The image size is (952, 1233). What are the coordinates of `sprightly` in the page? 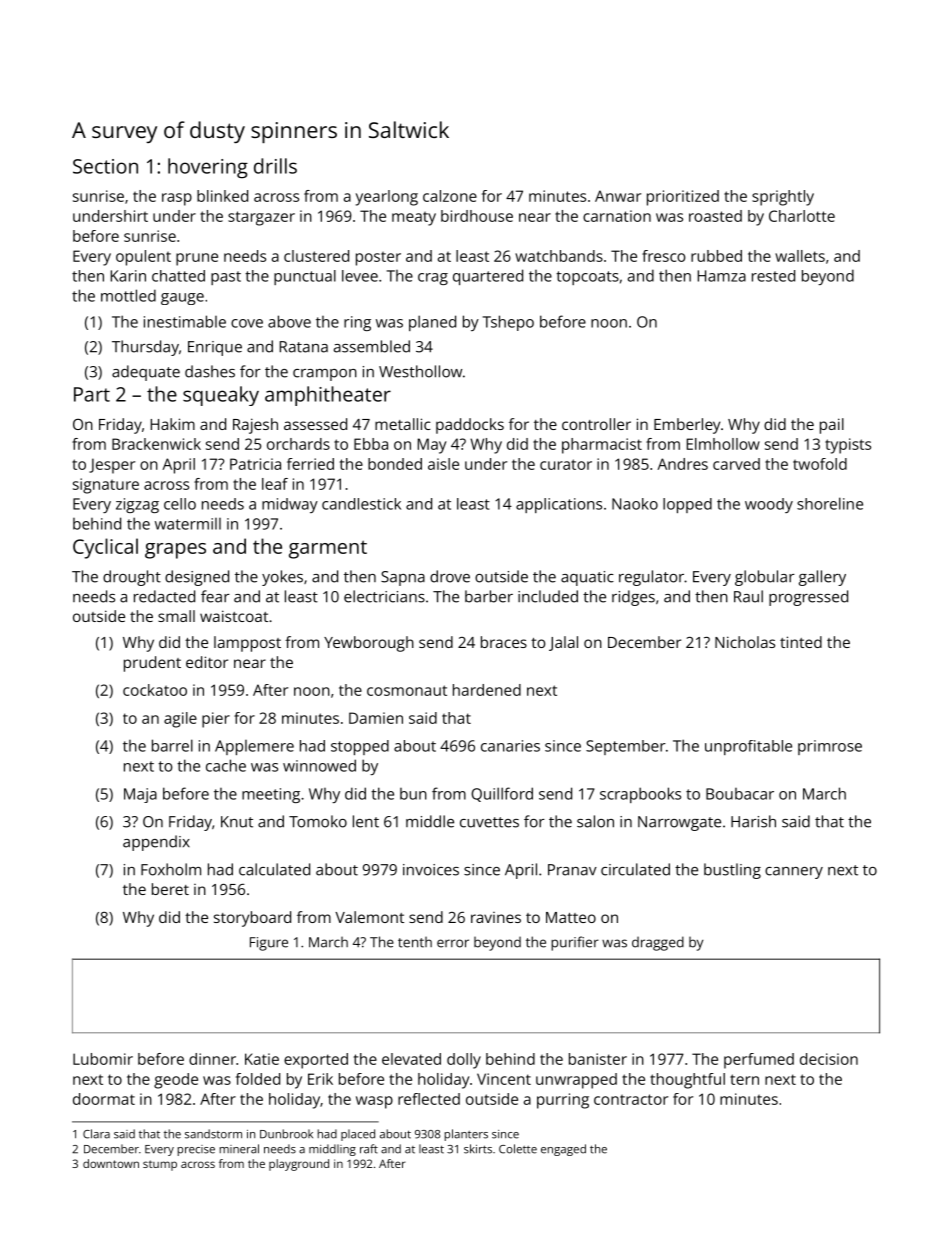 It's located at (783, 198).
